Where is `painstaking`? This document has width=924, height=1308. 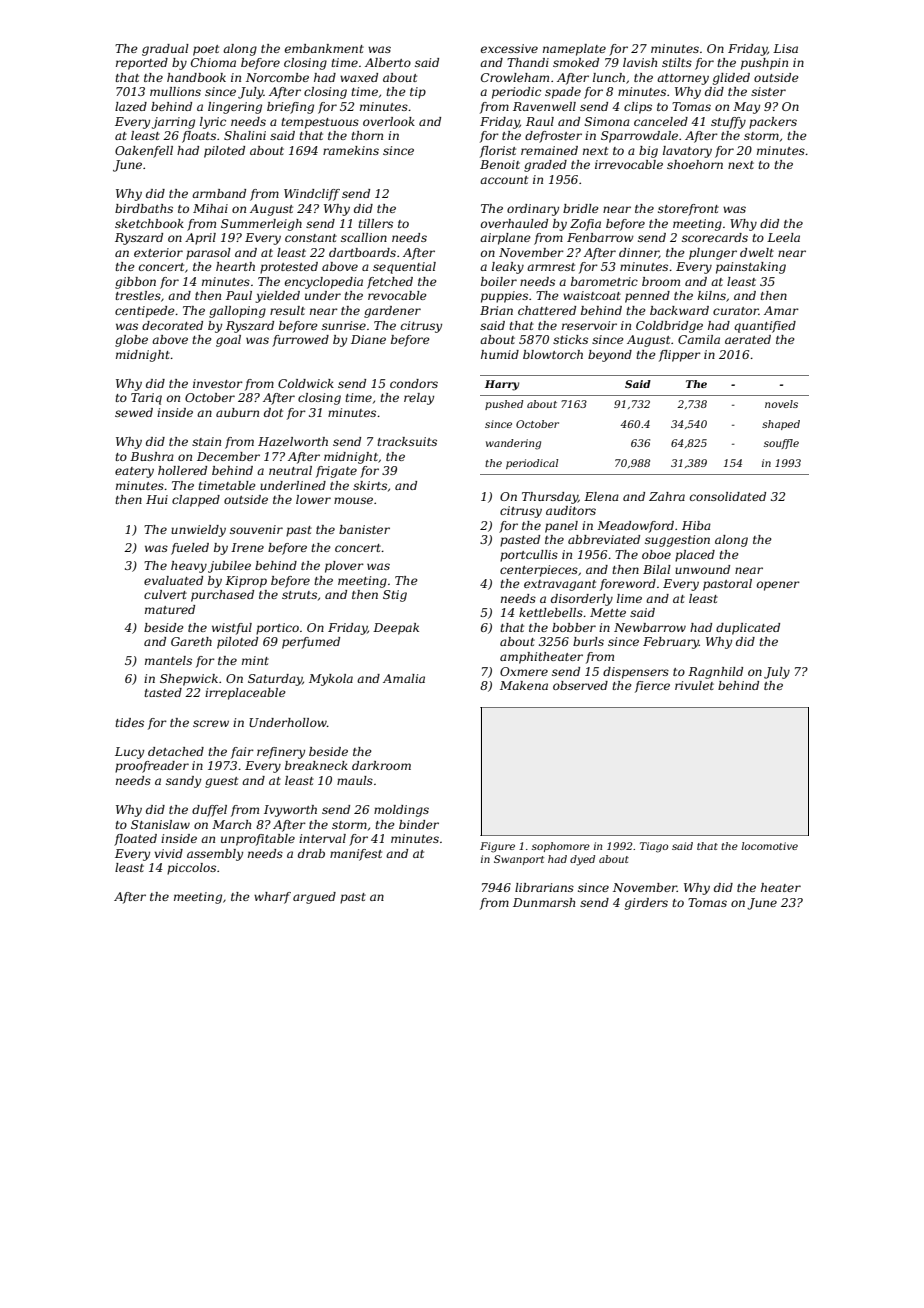
painstaking is located at coordinates (751, 268).
